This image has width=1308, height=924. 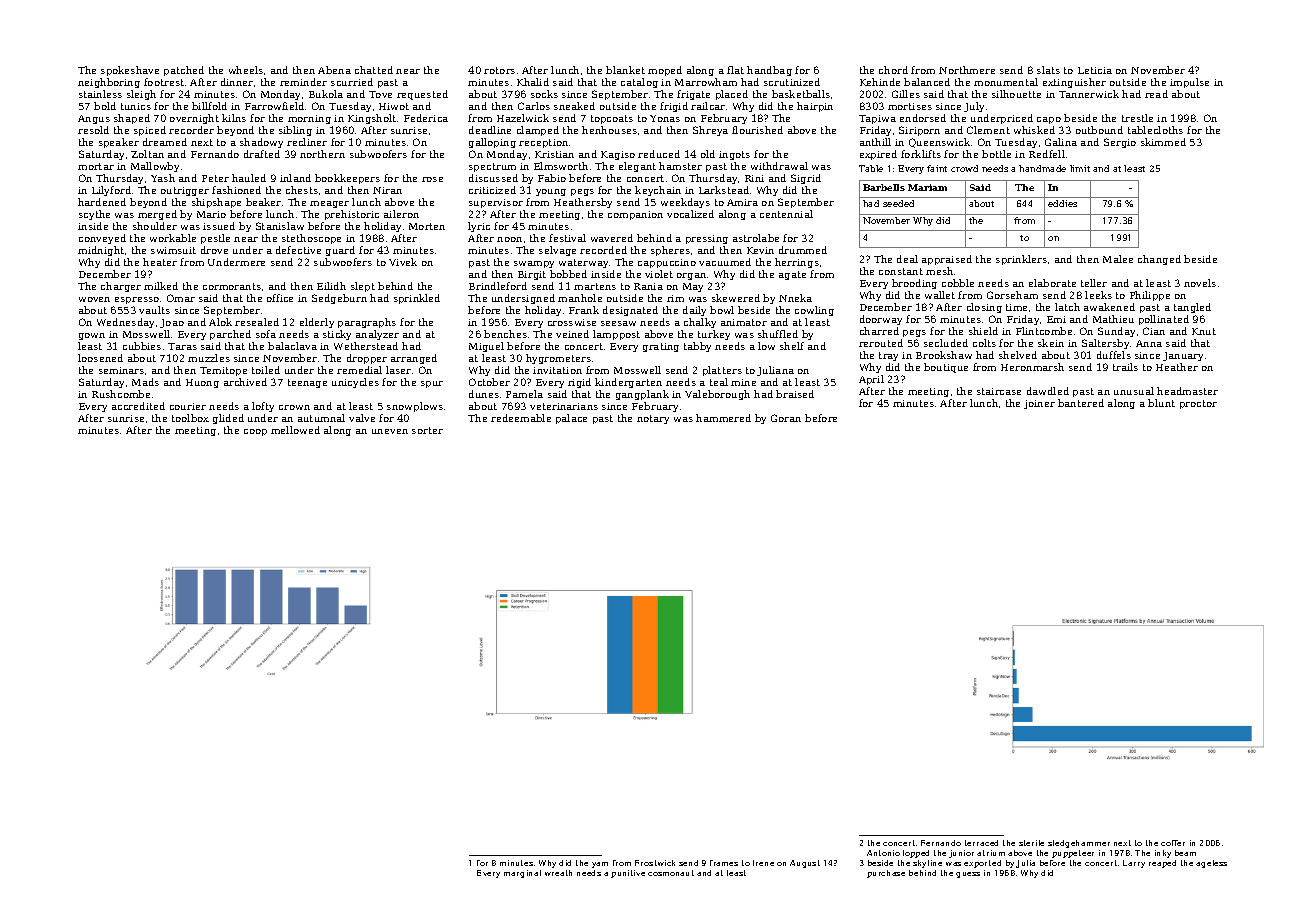 I want to click on uneven, so click(x=390, y=431).
